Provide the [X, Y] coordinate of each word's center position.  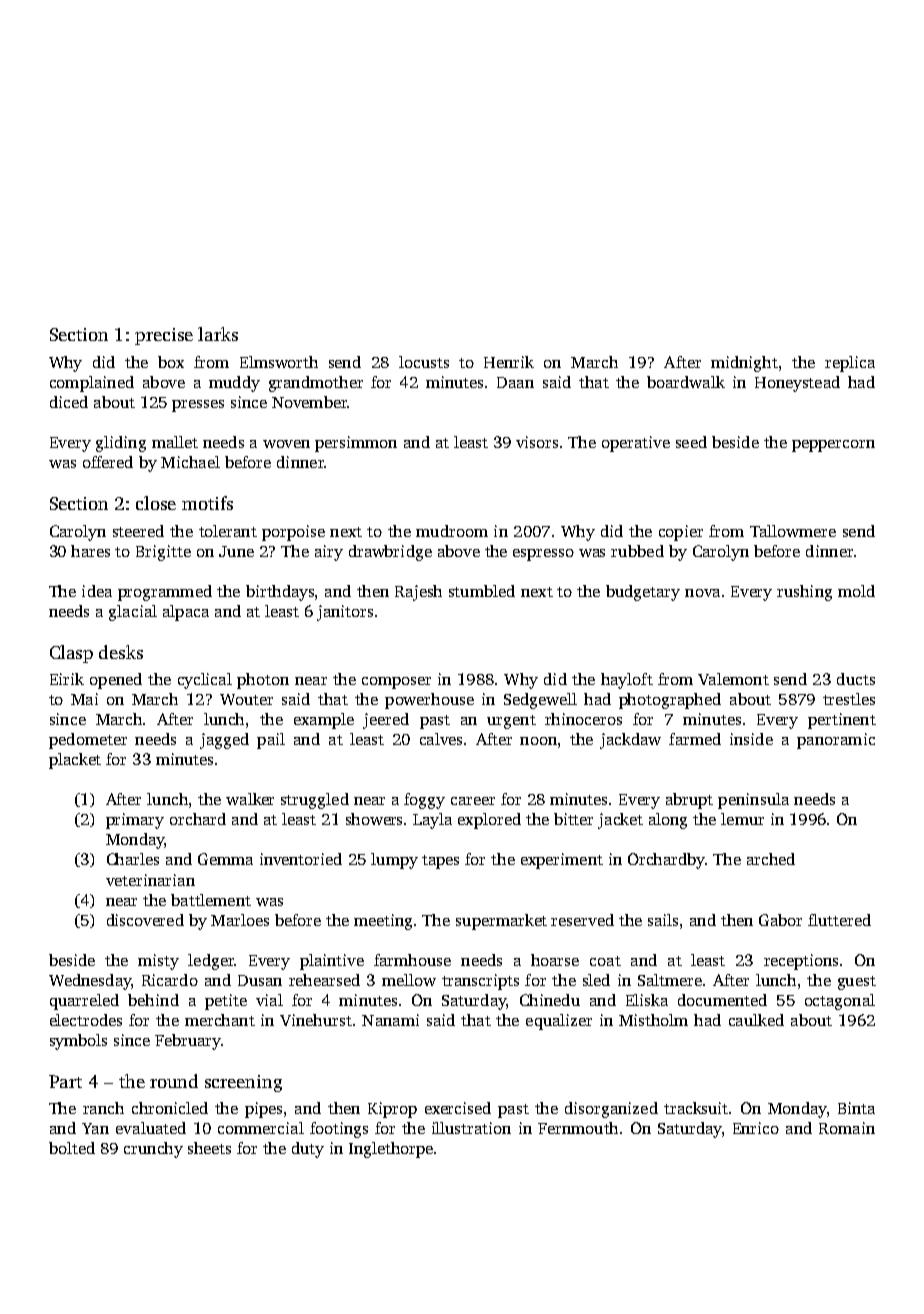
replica [850, 364]
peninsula [753, 801]
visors [537, 442]
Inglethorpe [391, 1150]
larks [218, 334]
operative [636, 444]
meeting [383, 922]
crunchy [153, 1150]
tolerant [228, 531]
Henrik [509, 362]
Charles [133, 859]
